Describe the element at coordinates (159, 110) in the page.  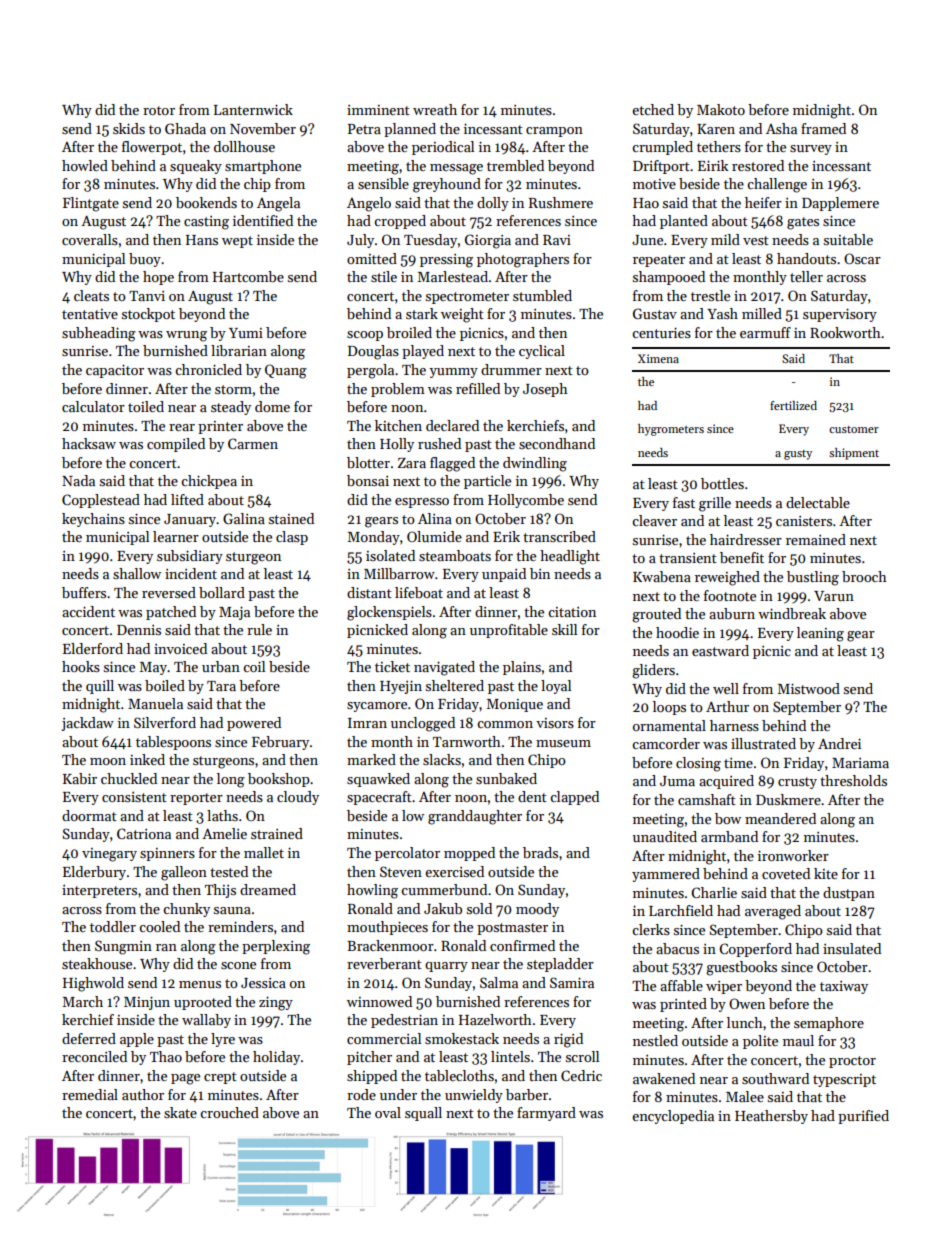
I see `rotor` at that location.
